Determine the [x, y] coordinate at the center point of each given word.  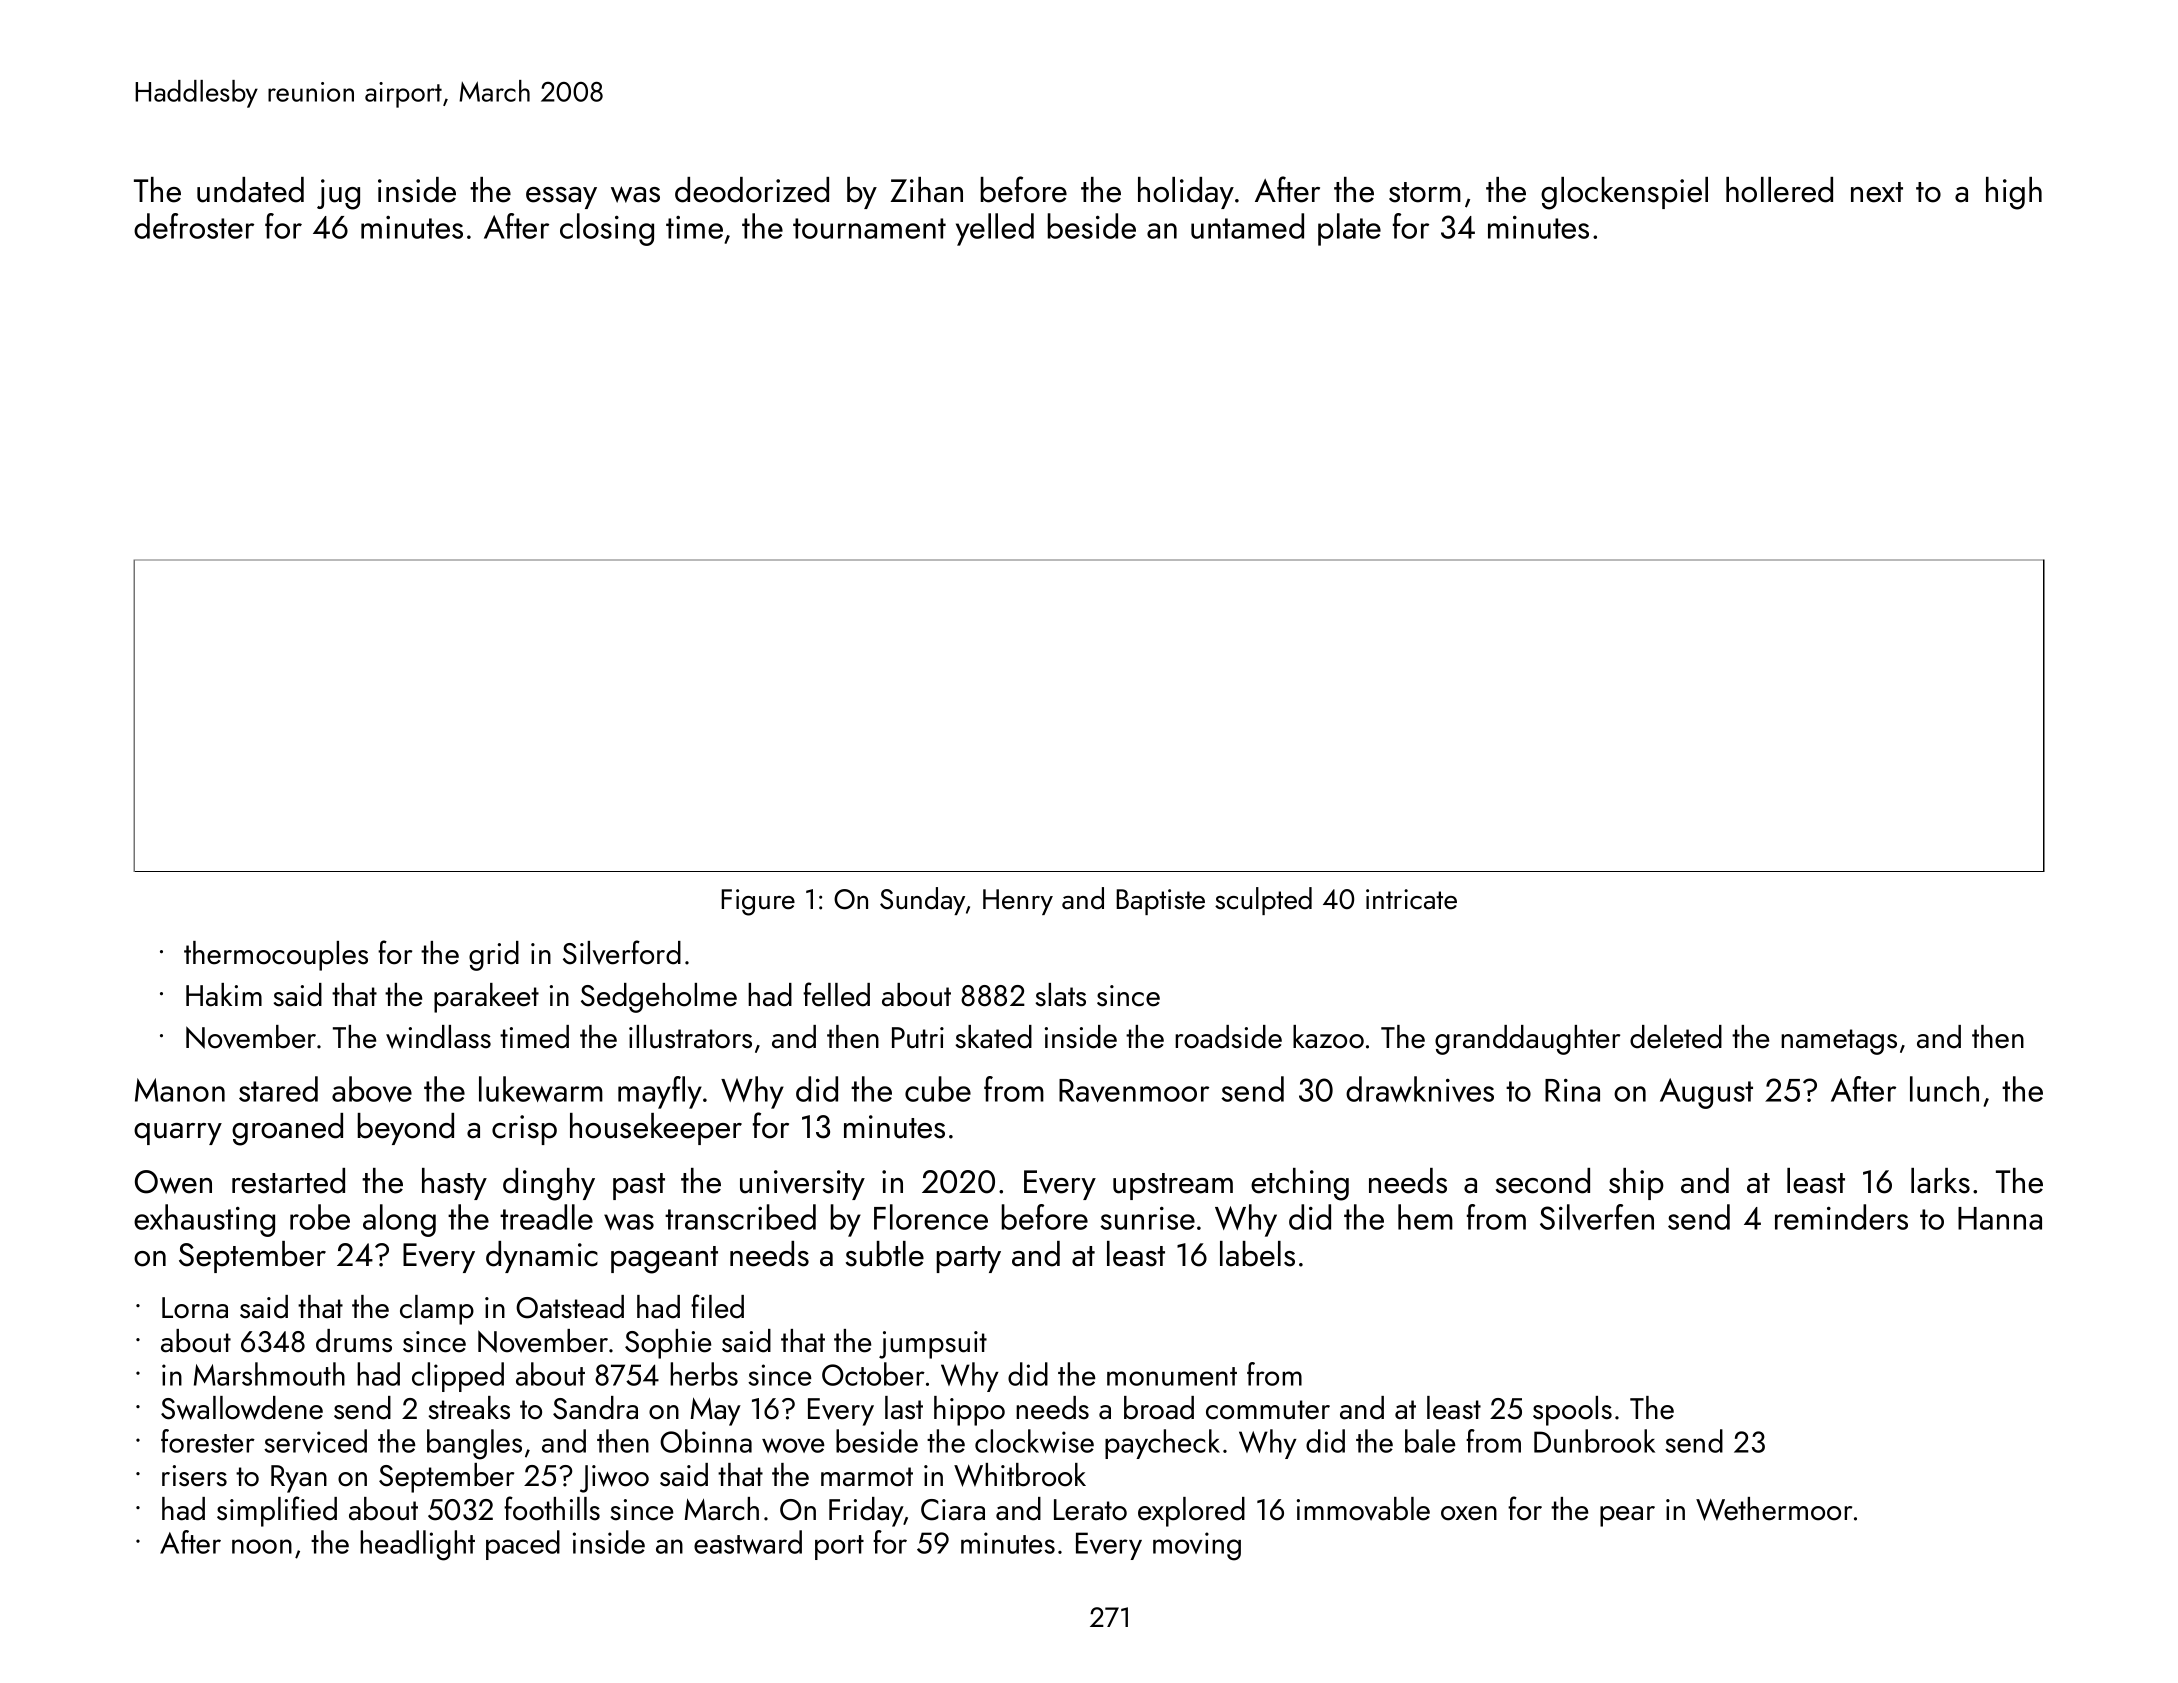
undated [250, 190]
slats [1060, 995]
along [399, 1220]
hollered [1779, 190]
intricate [1411, 899]
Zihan [927, 190]
